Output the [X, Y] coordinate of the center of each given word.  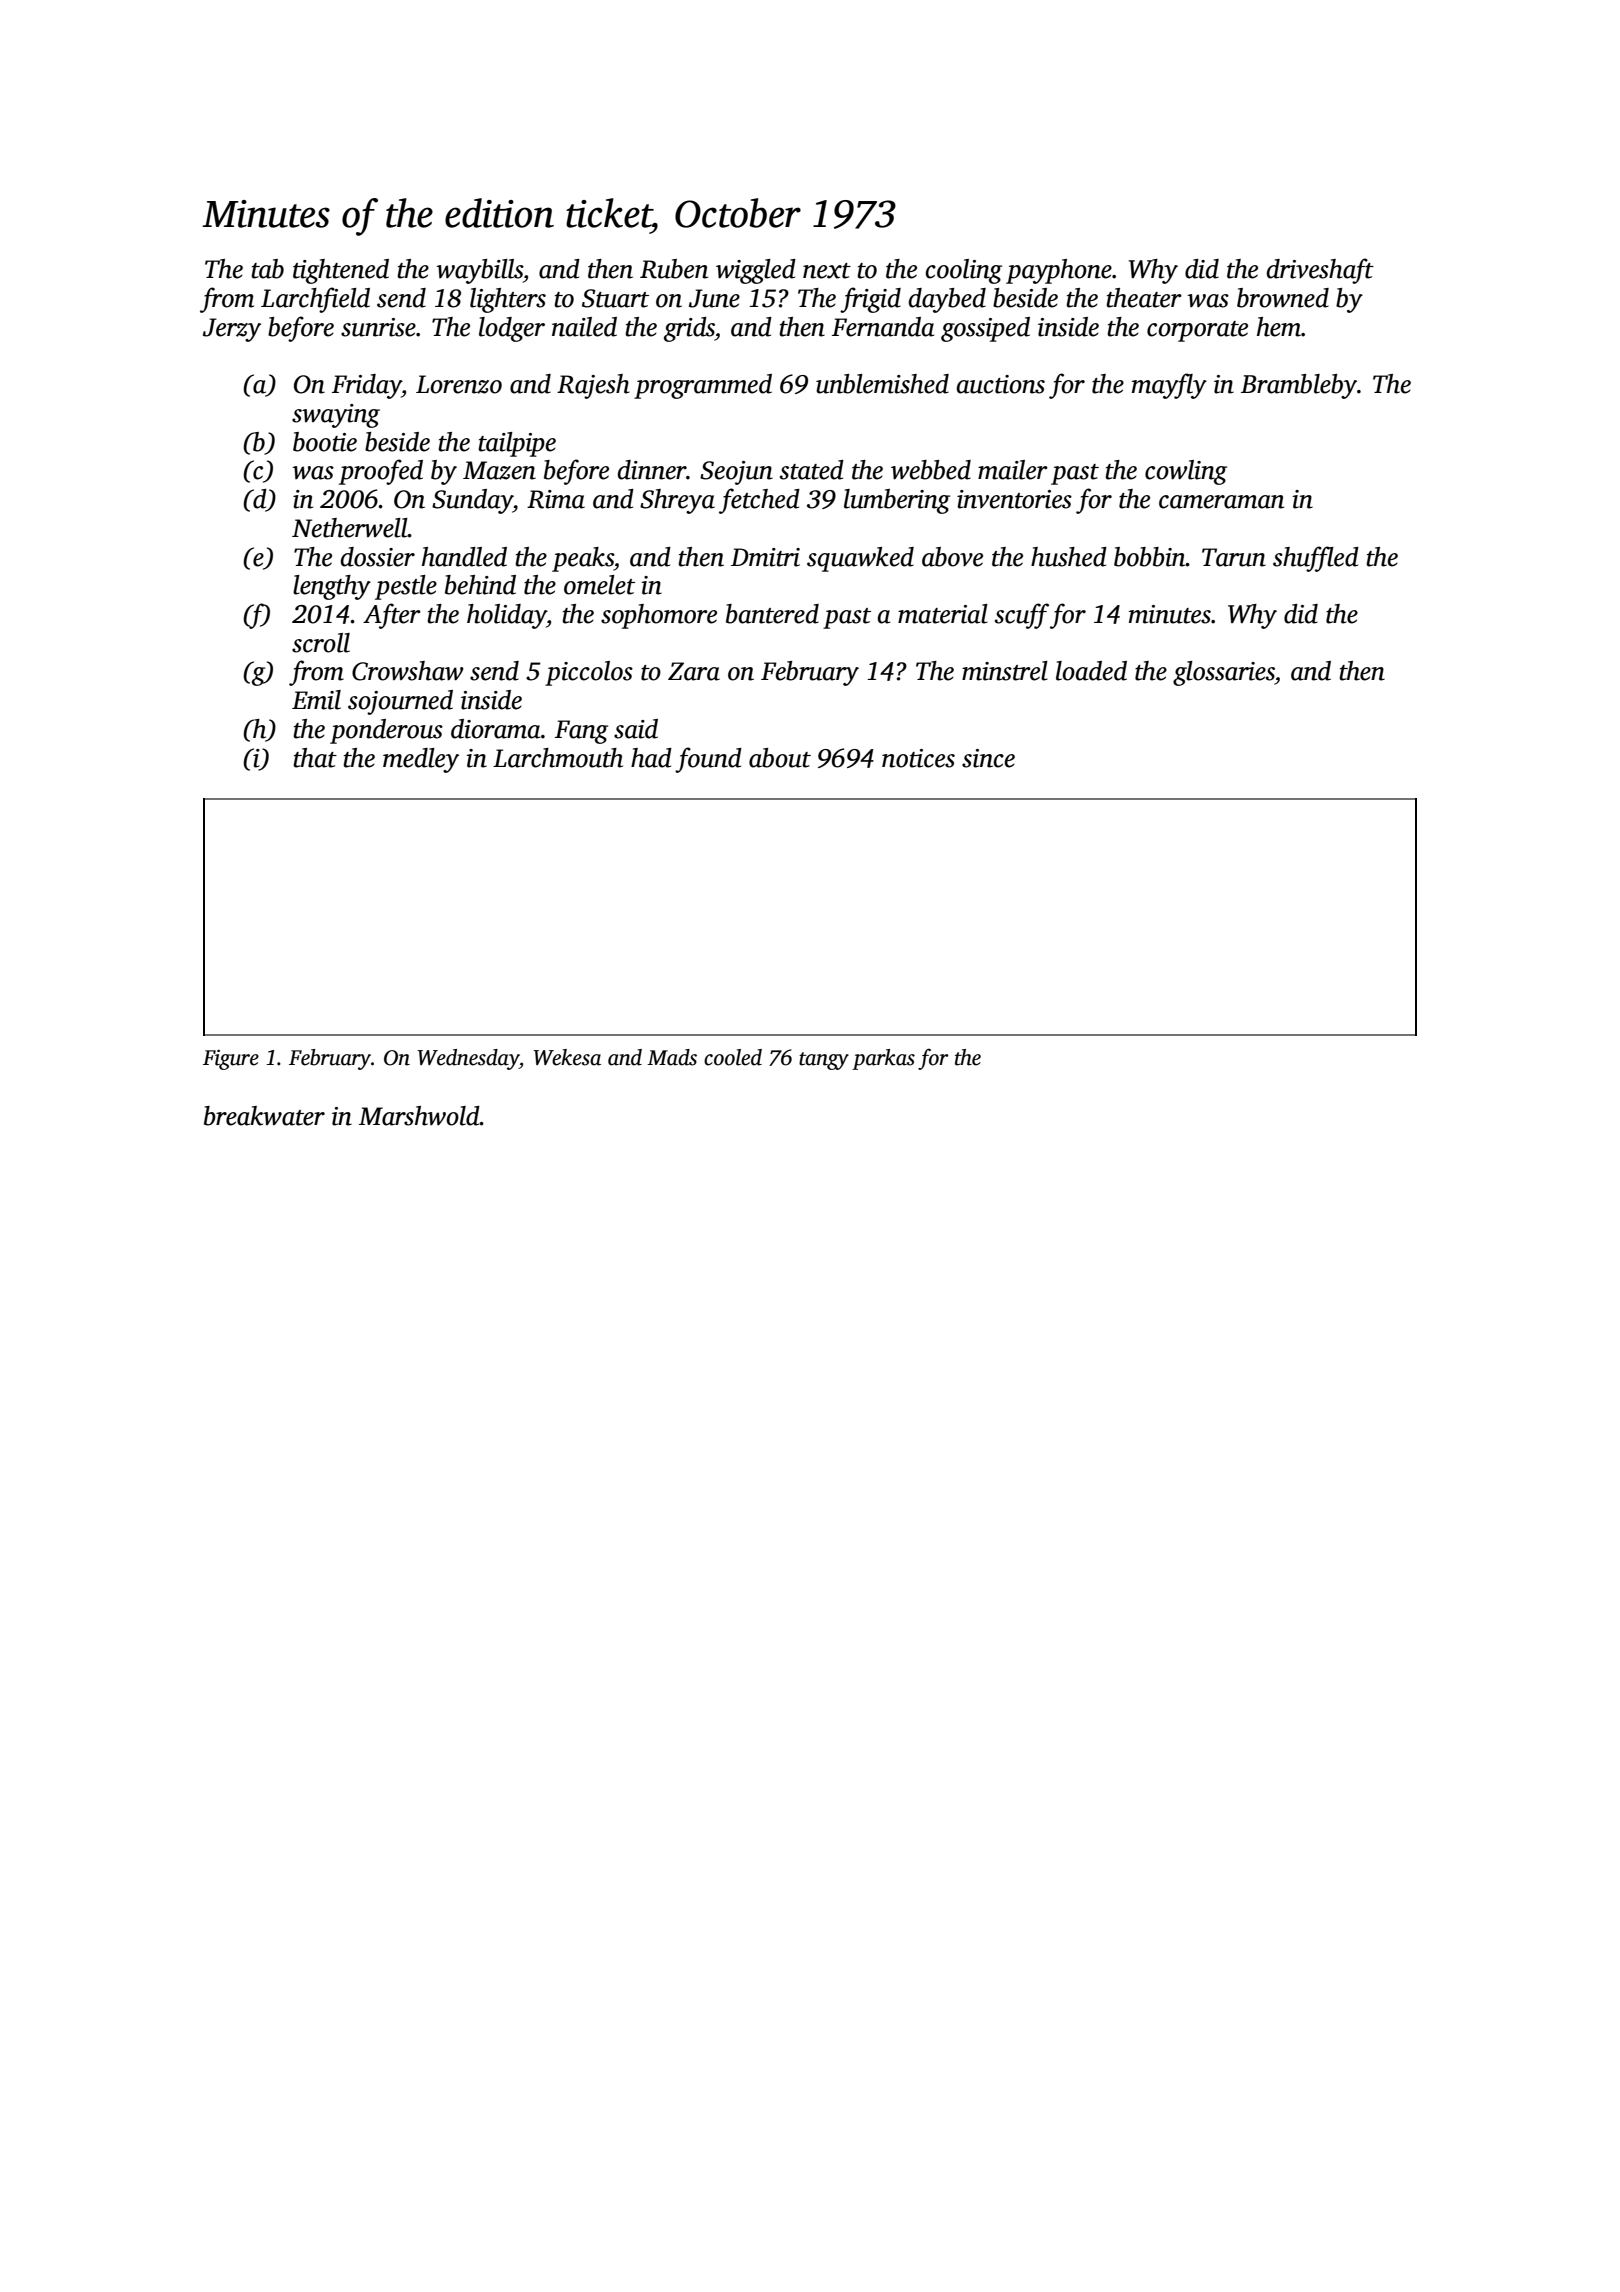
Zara [694, 671]
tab [267, 269]
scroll [321, 643]
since [988, 758]
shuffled [1316, 559]
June [714, 298]
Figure [231, 1060]
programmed [703, 386]
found [708, 760]
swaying [336, 416]
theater [1144, 298]
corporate [1197, 331]
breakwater [264, 1116]
